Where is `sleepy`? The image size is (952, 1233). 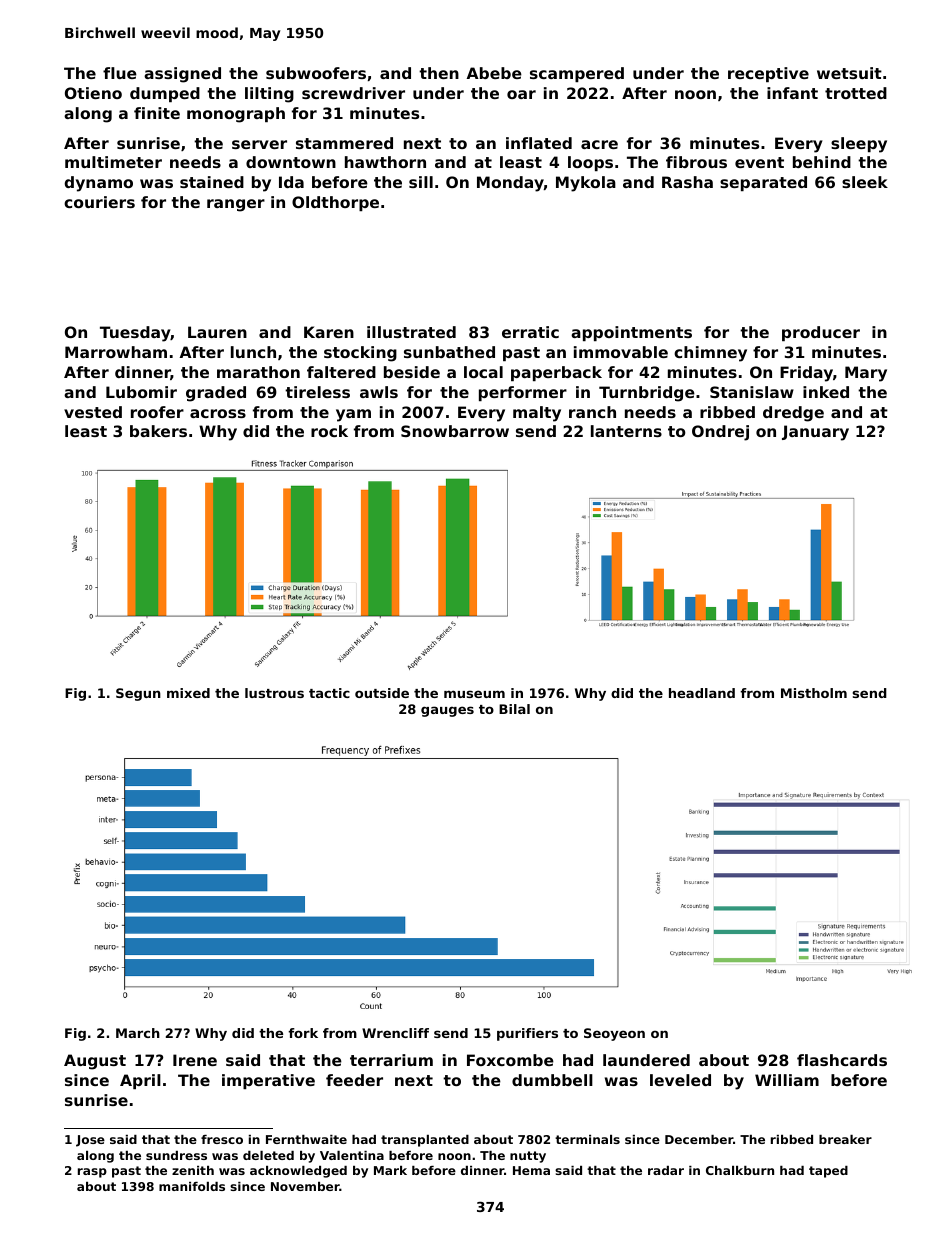
sleepy is located at coordinates (859, 145).
